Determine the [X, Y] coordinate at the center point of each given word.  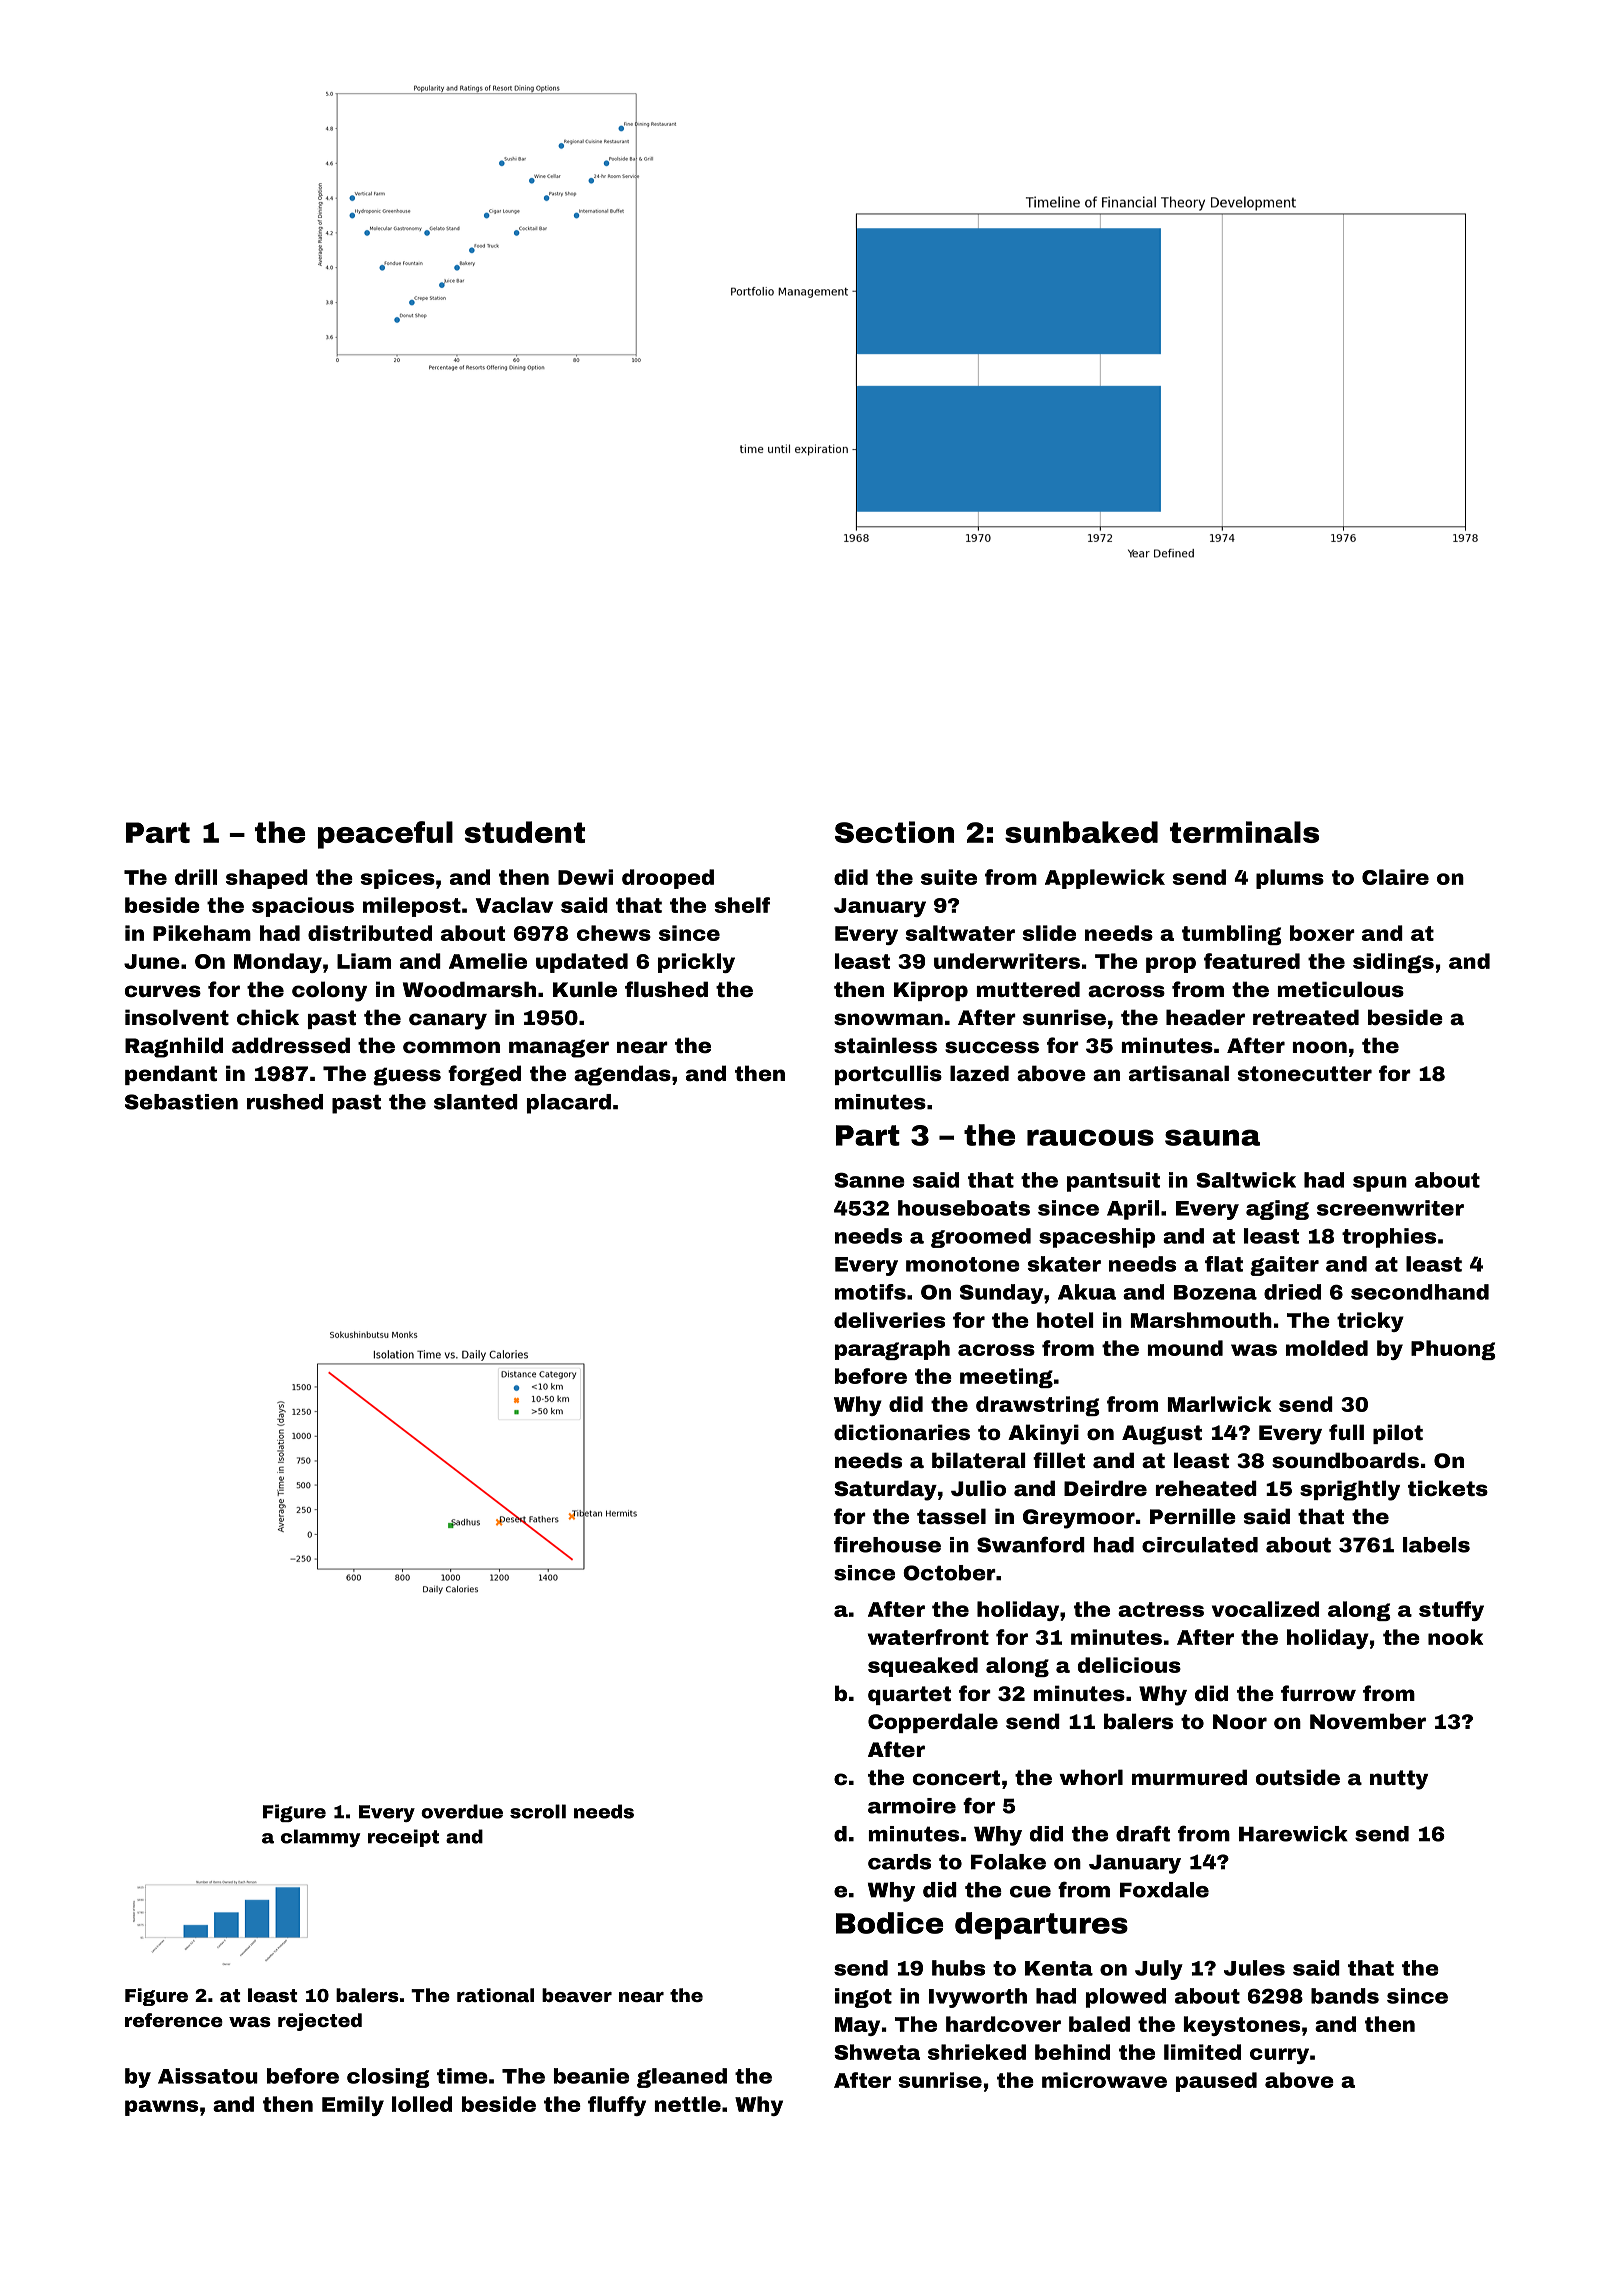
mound [1185, 1348]
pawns [161, 2108]
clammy [320, 1838]
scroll [538, 1811]
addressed [291, 1045]
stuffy [1451, 1611]
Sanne [869, 1180]
